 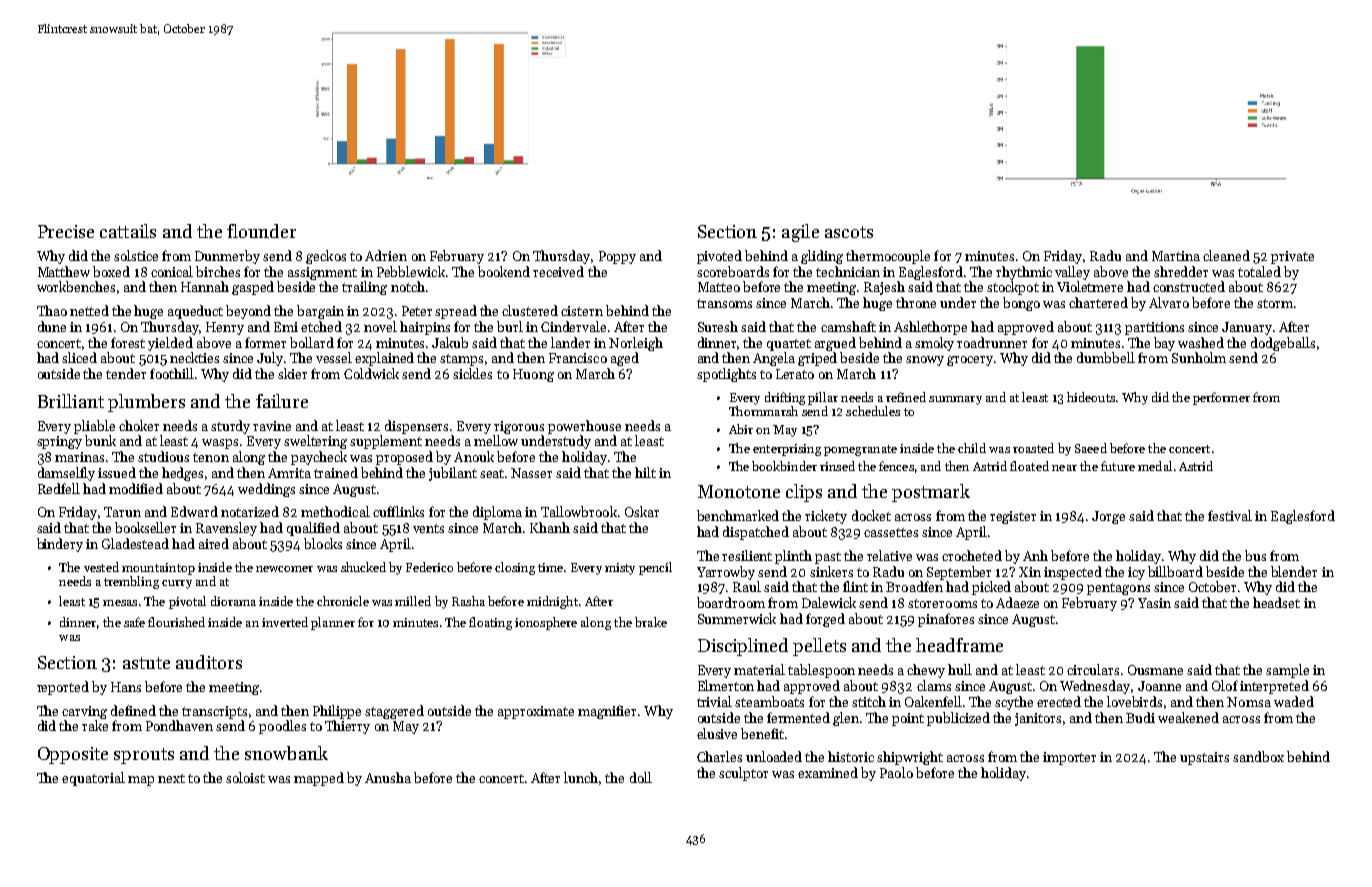 I want to click on Coldwick, so click(x=371, y=373).
